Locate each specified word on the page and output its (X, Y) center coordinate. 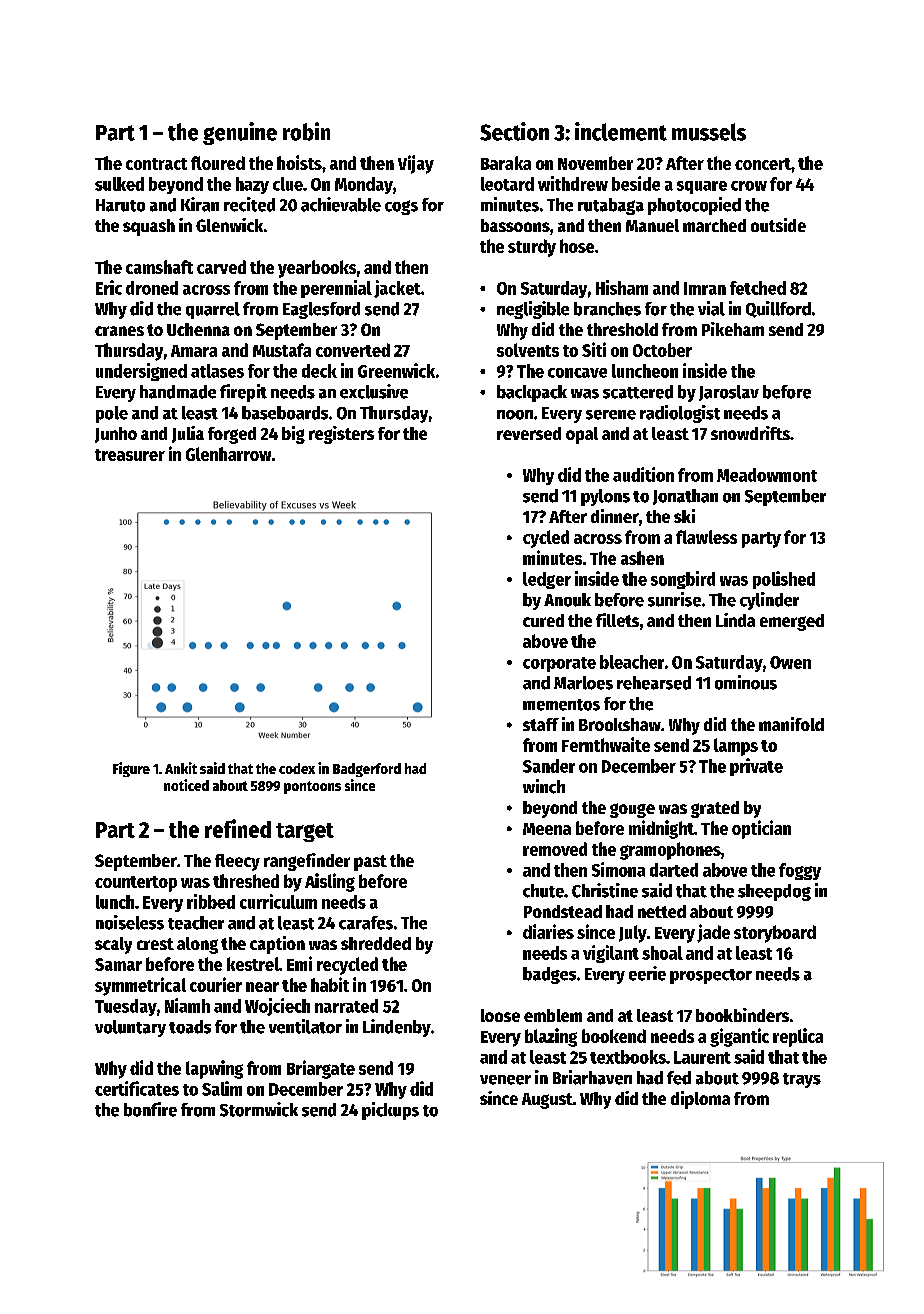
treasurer (130, 455)
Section (514, 131)
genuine (240, 133)
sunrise (674, 599)
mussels (709, 132)
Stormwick (259, 1109)
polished (784, 580)
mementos (561, 705)
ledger (547, 580)
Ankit (181, 768)
